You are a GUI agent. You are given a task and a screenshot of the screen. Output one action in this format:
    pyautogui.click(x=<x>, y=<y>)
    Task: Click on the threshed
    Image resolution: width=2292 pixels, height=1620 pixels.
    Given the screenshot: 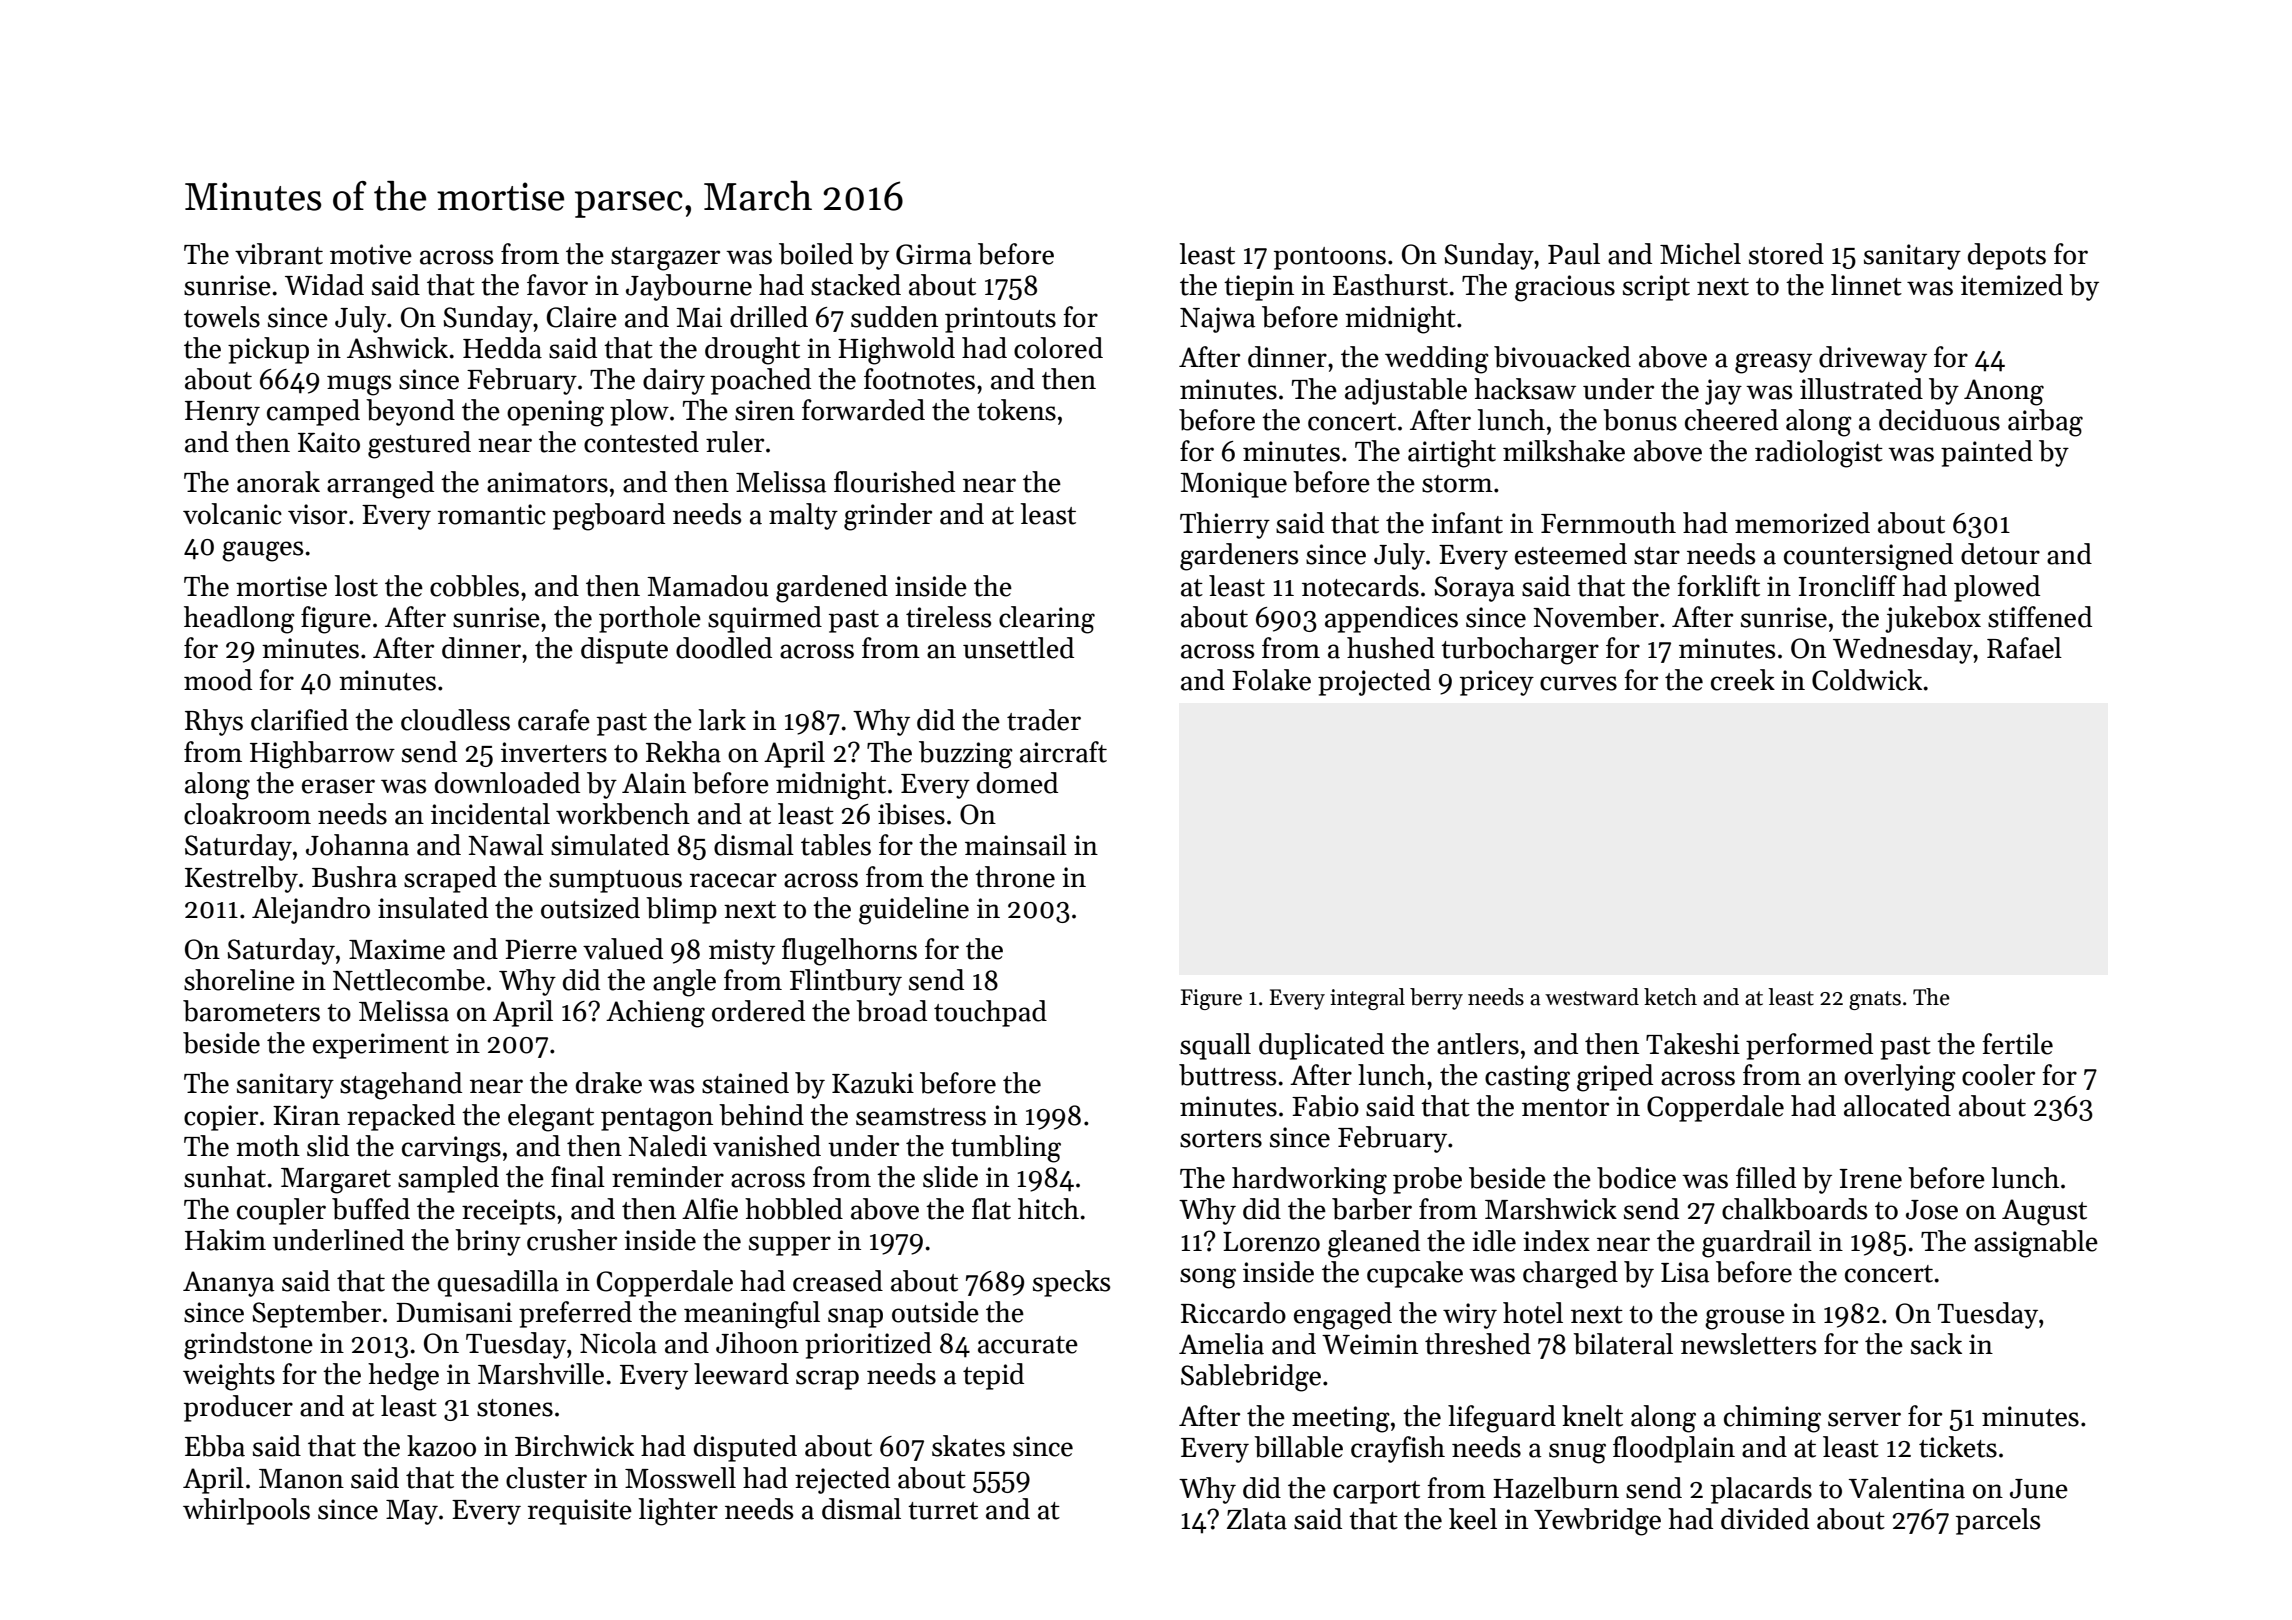 What is the action you would take?
    pyautogui.click(x=1478, y=1344)
